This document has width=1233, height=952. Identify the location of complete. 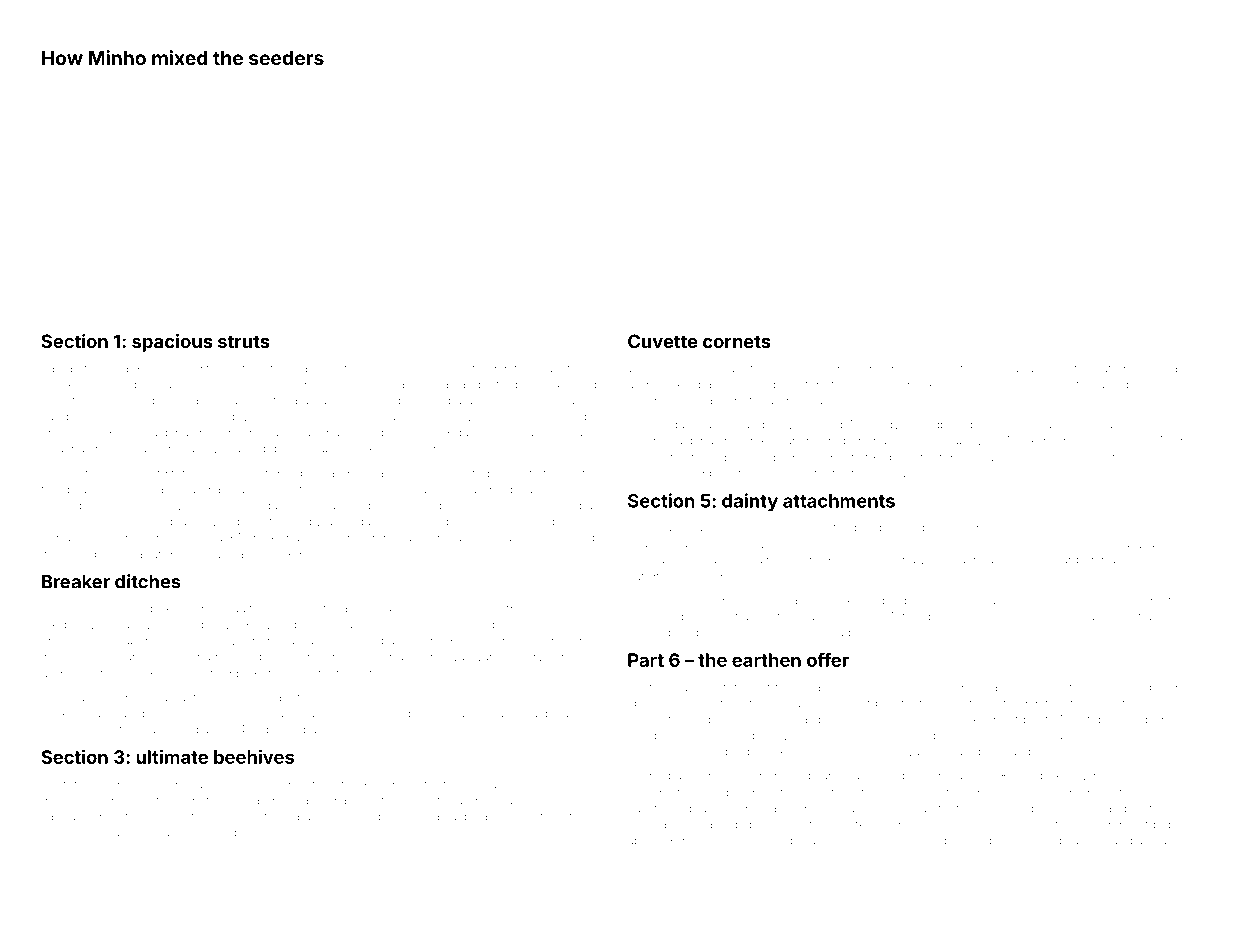
(851, 688).
